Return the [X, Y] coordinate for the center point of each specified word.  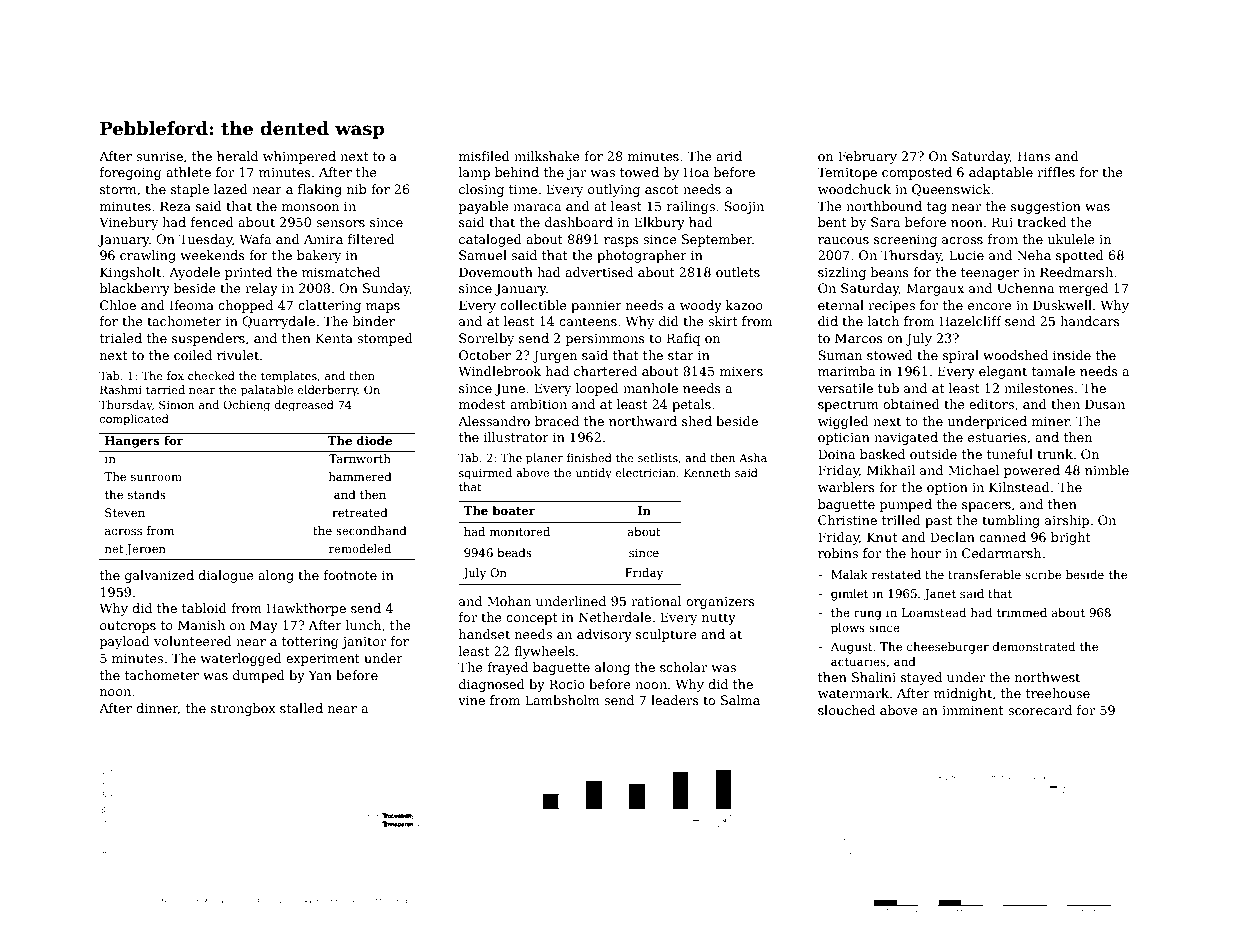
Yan [320, 675]
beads [514, 552]
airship [1067, 521]
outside [933, 454]
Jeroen [146, 550]
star [681, 355]
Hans [1034, 156]
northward [643, 421]
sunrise [159, 156]
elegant [1003, 372]
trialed [121, 338]
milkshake [547, 156]
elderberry [328, 391]
